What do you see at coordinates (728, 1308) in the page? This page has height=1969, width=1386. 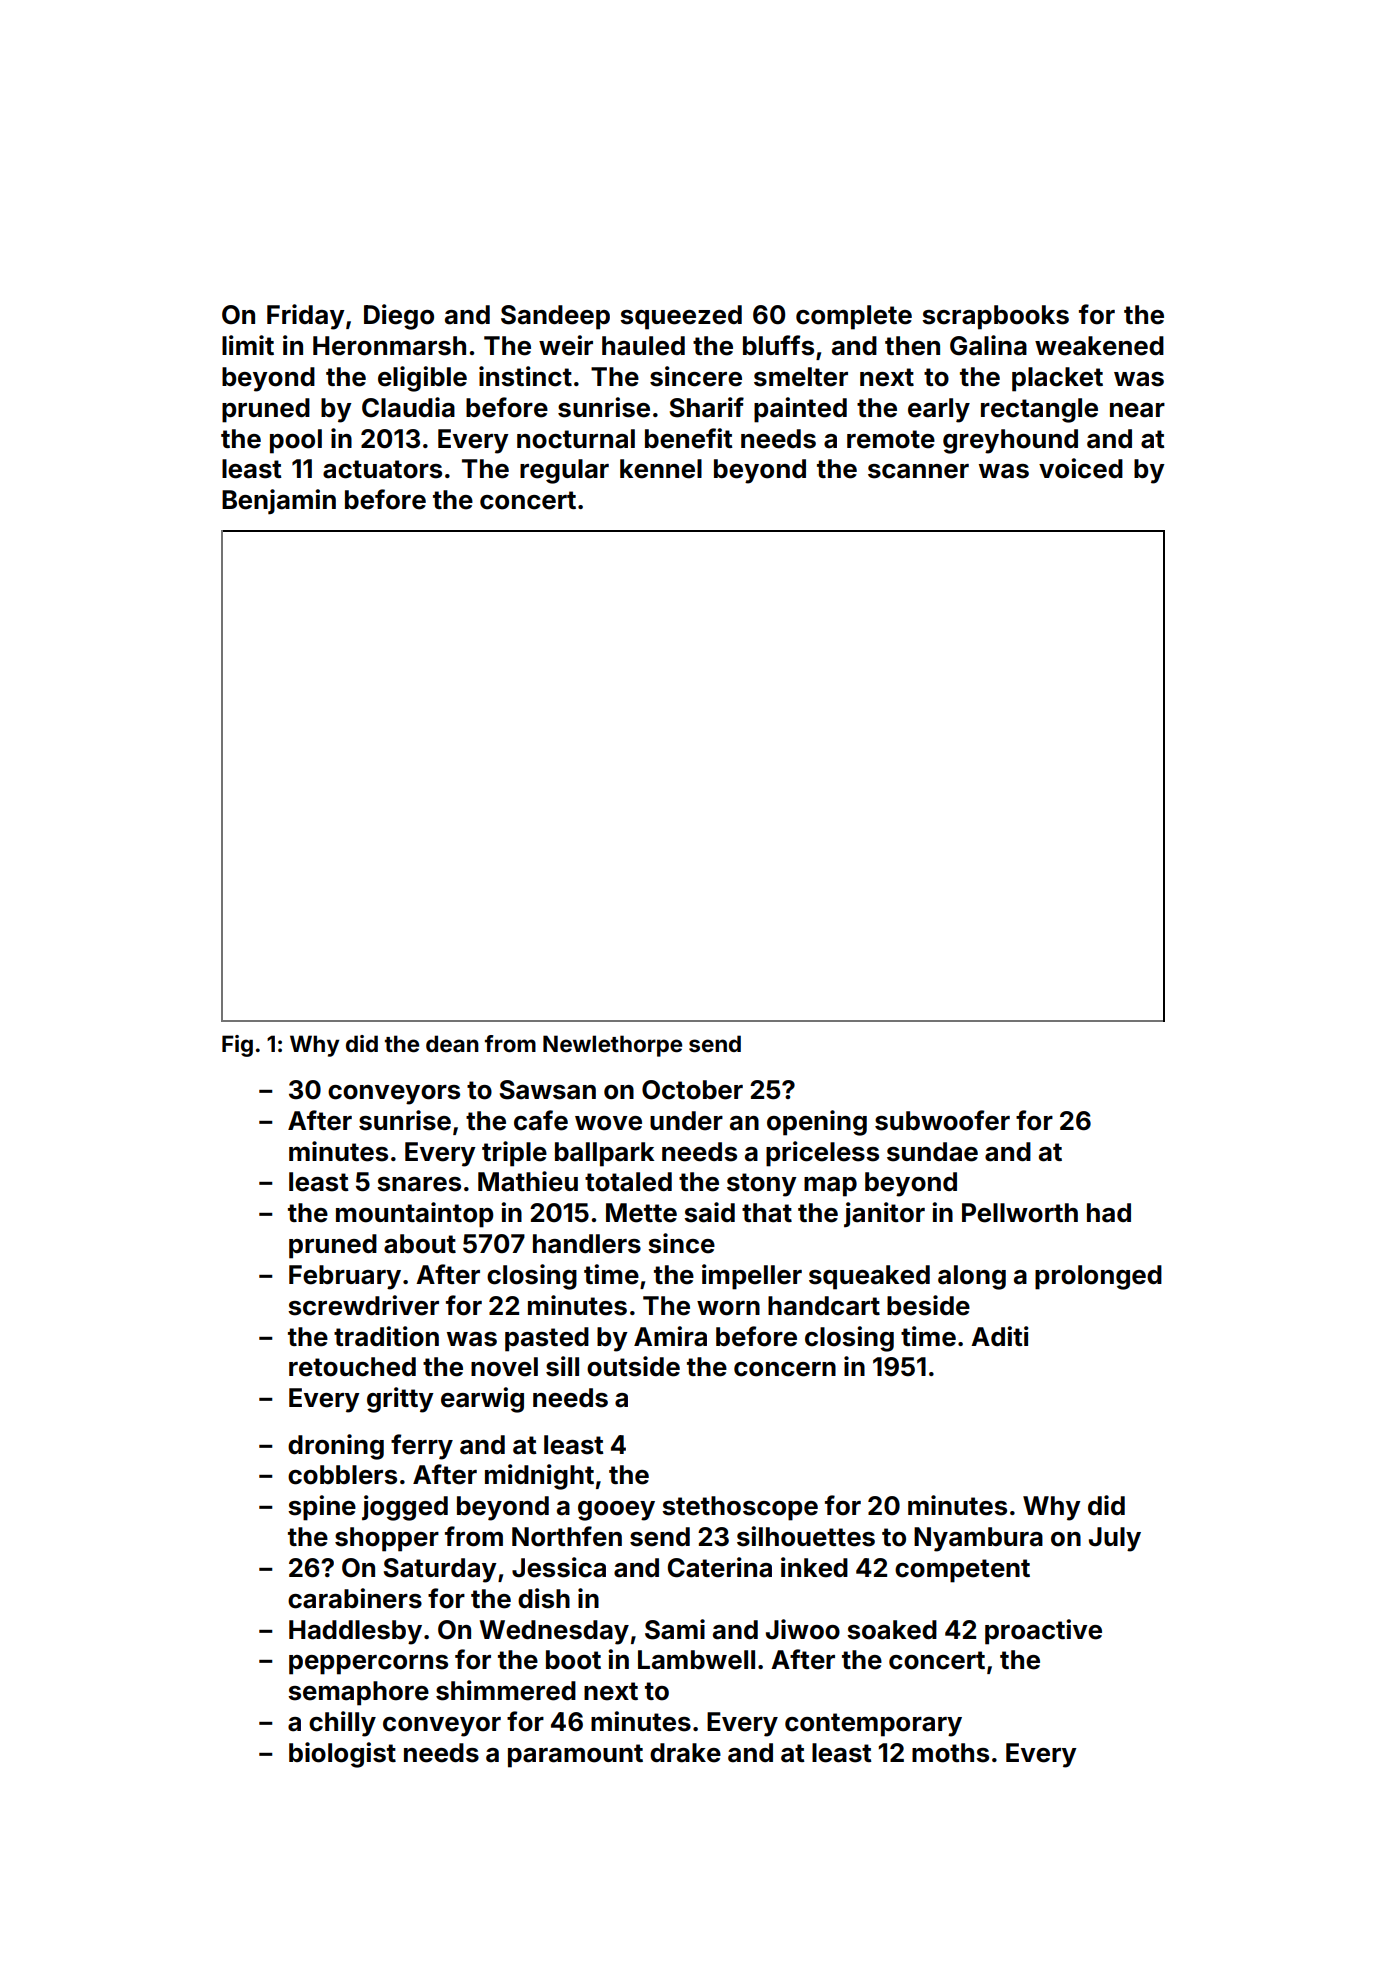 I see `worn` at bounding box center [728, 1308].
